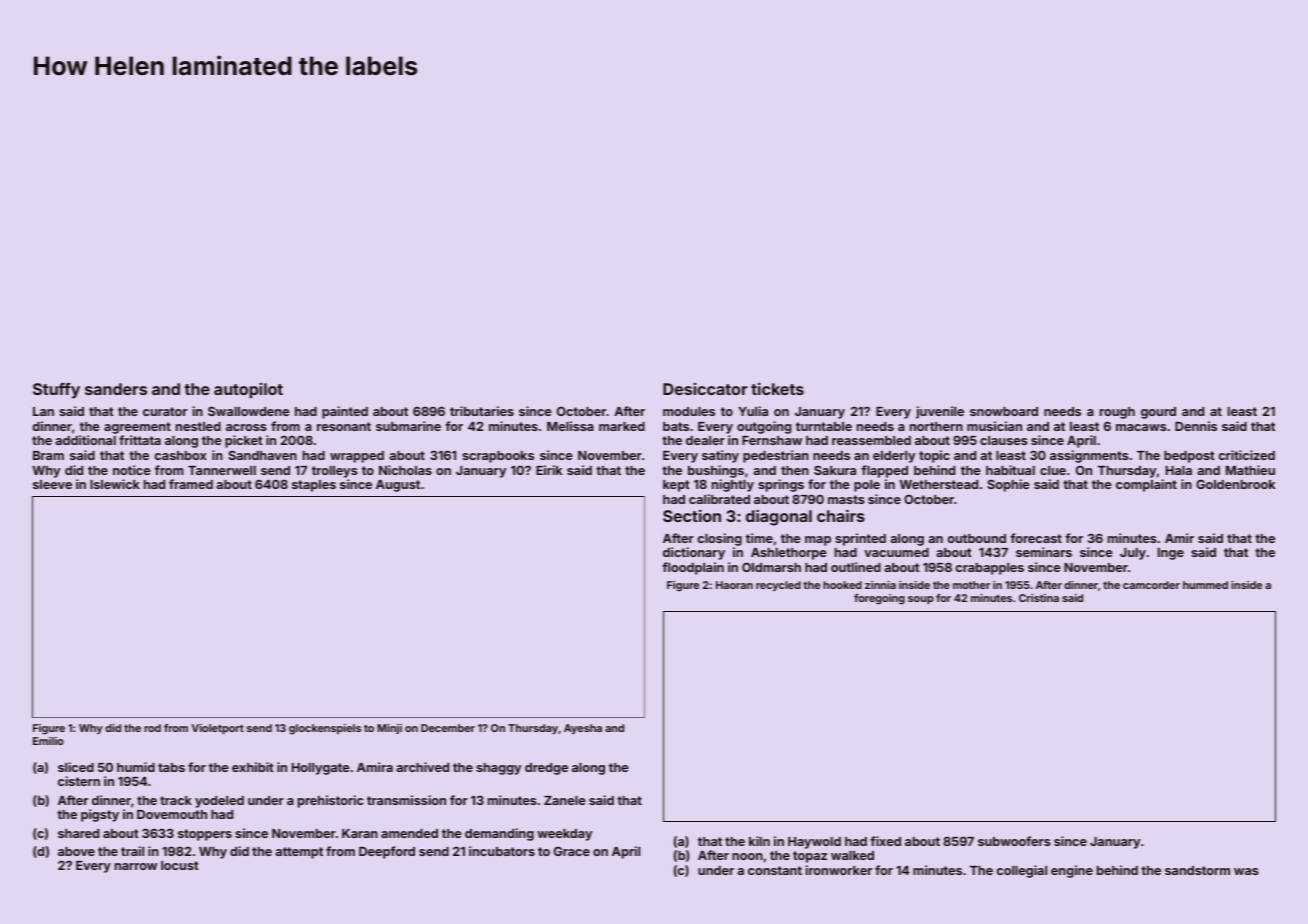 Image resolution: width=1308 pixels, height=924 pixels. Describe the element at coordinates (1196, 426) in the screenshot. I see `Dennis` at that location.
